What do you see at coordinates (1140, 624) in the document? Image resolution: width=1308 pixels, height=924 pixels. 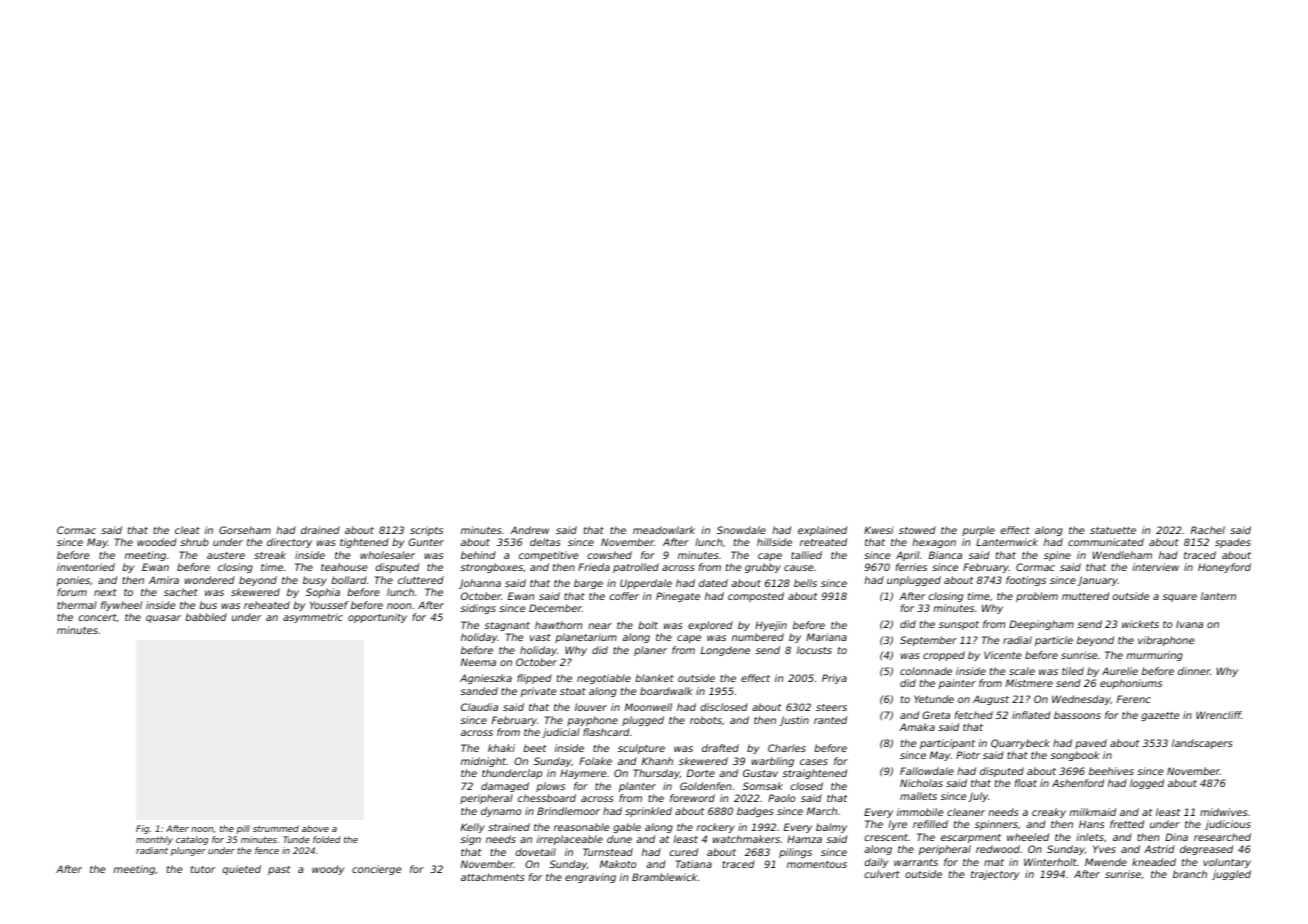 I see `wickets` at bounding box center [1140, 624].
